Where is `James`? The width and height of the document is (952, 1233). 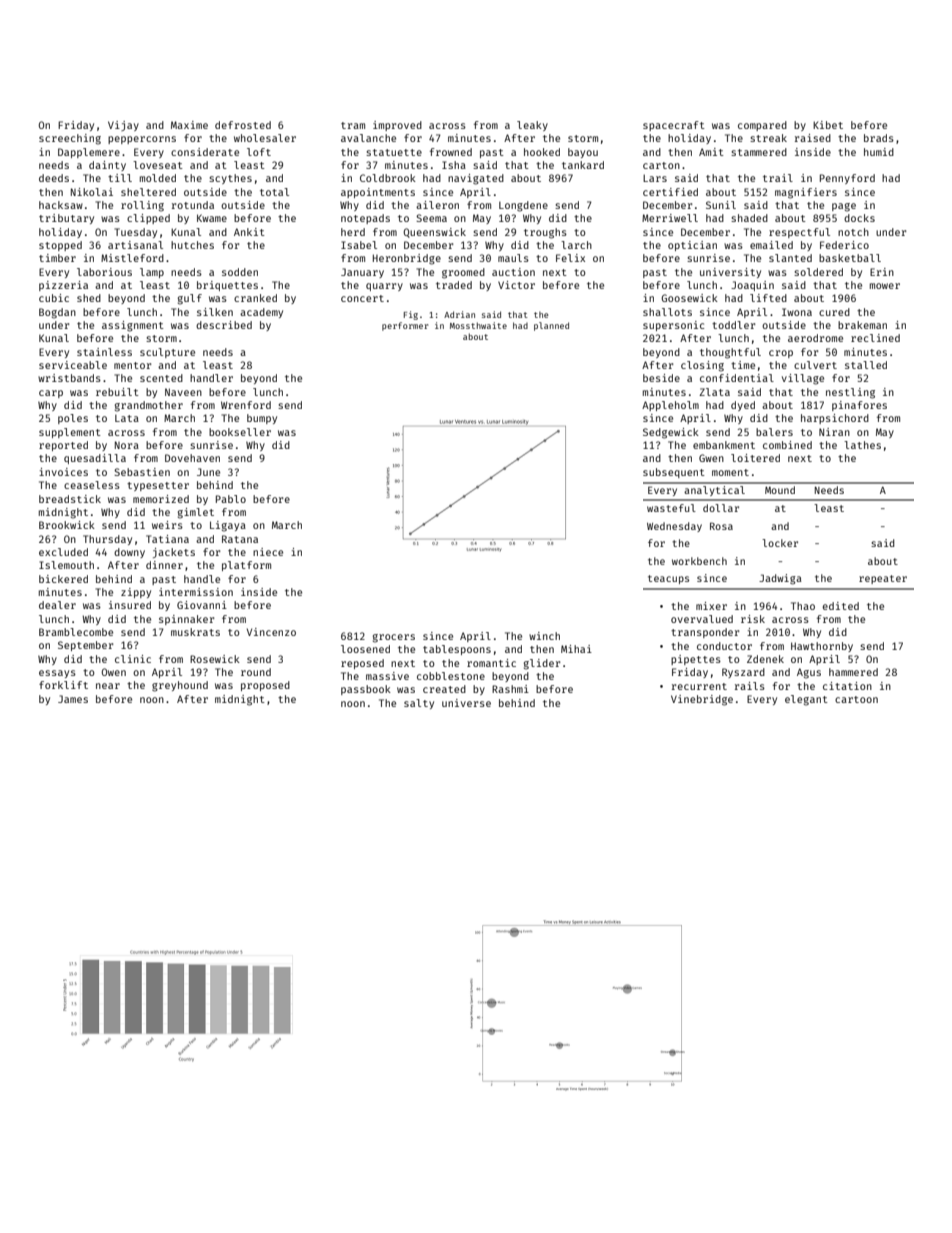
James is located at coordinates (73, 699).
